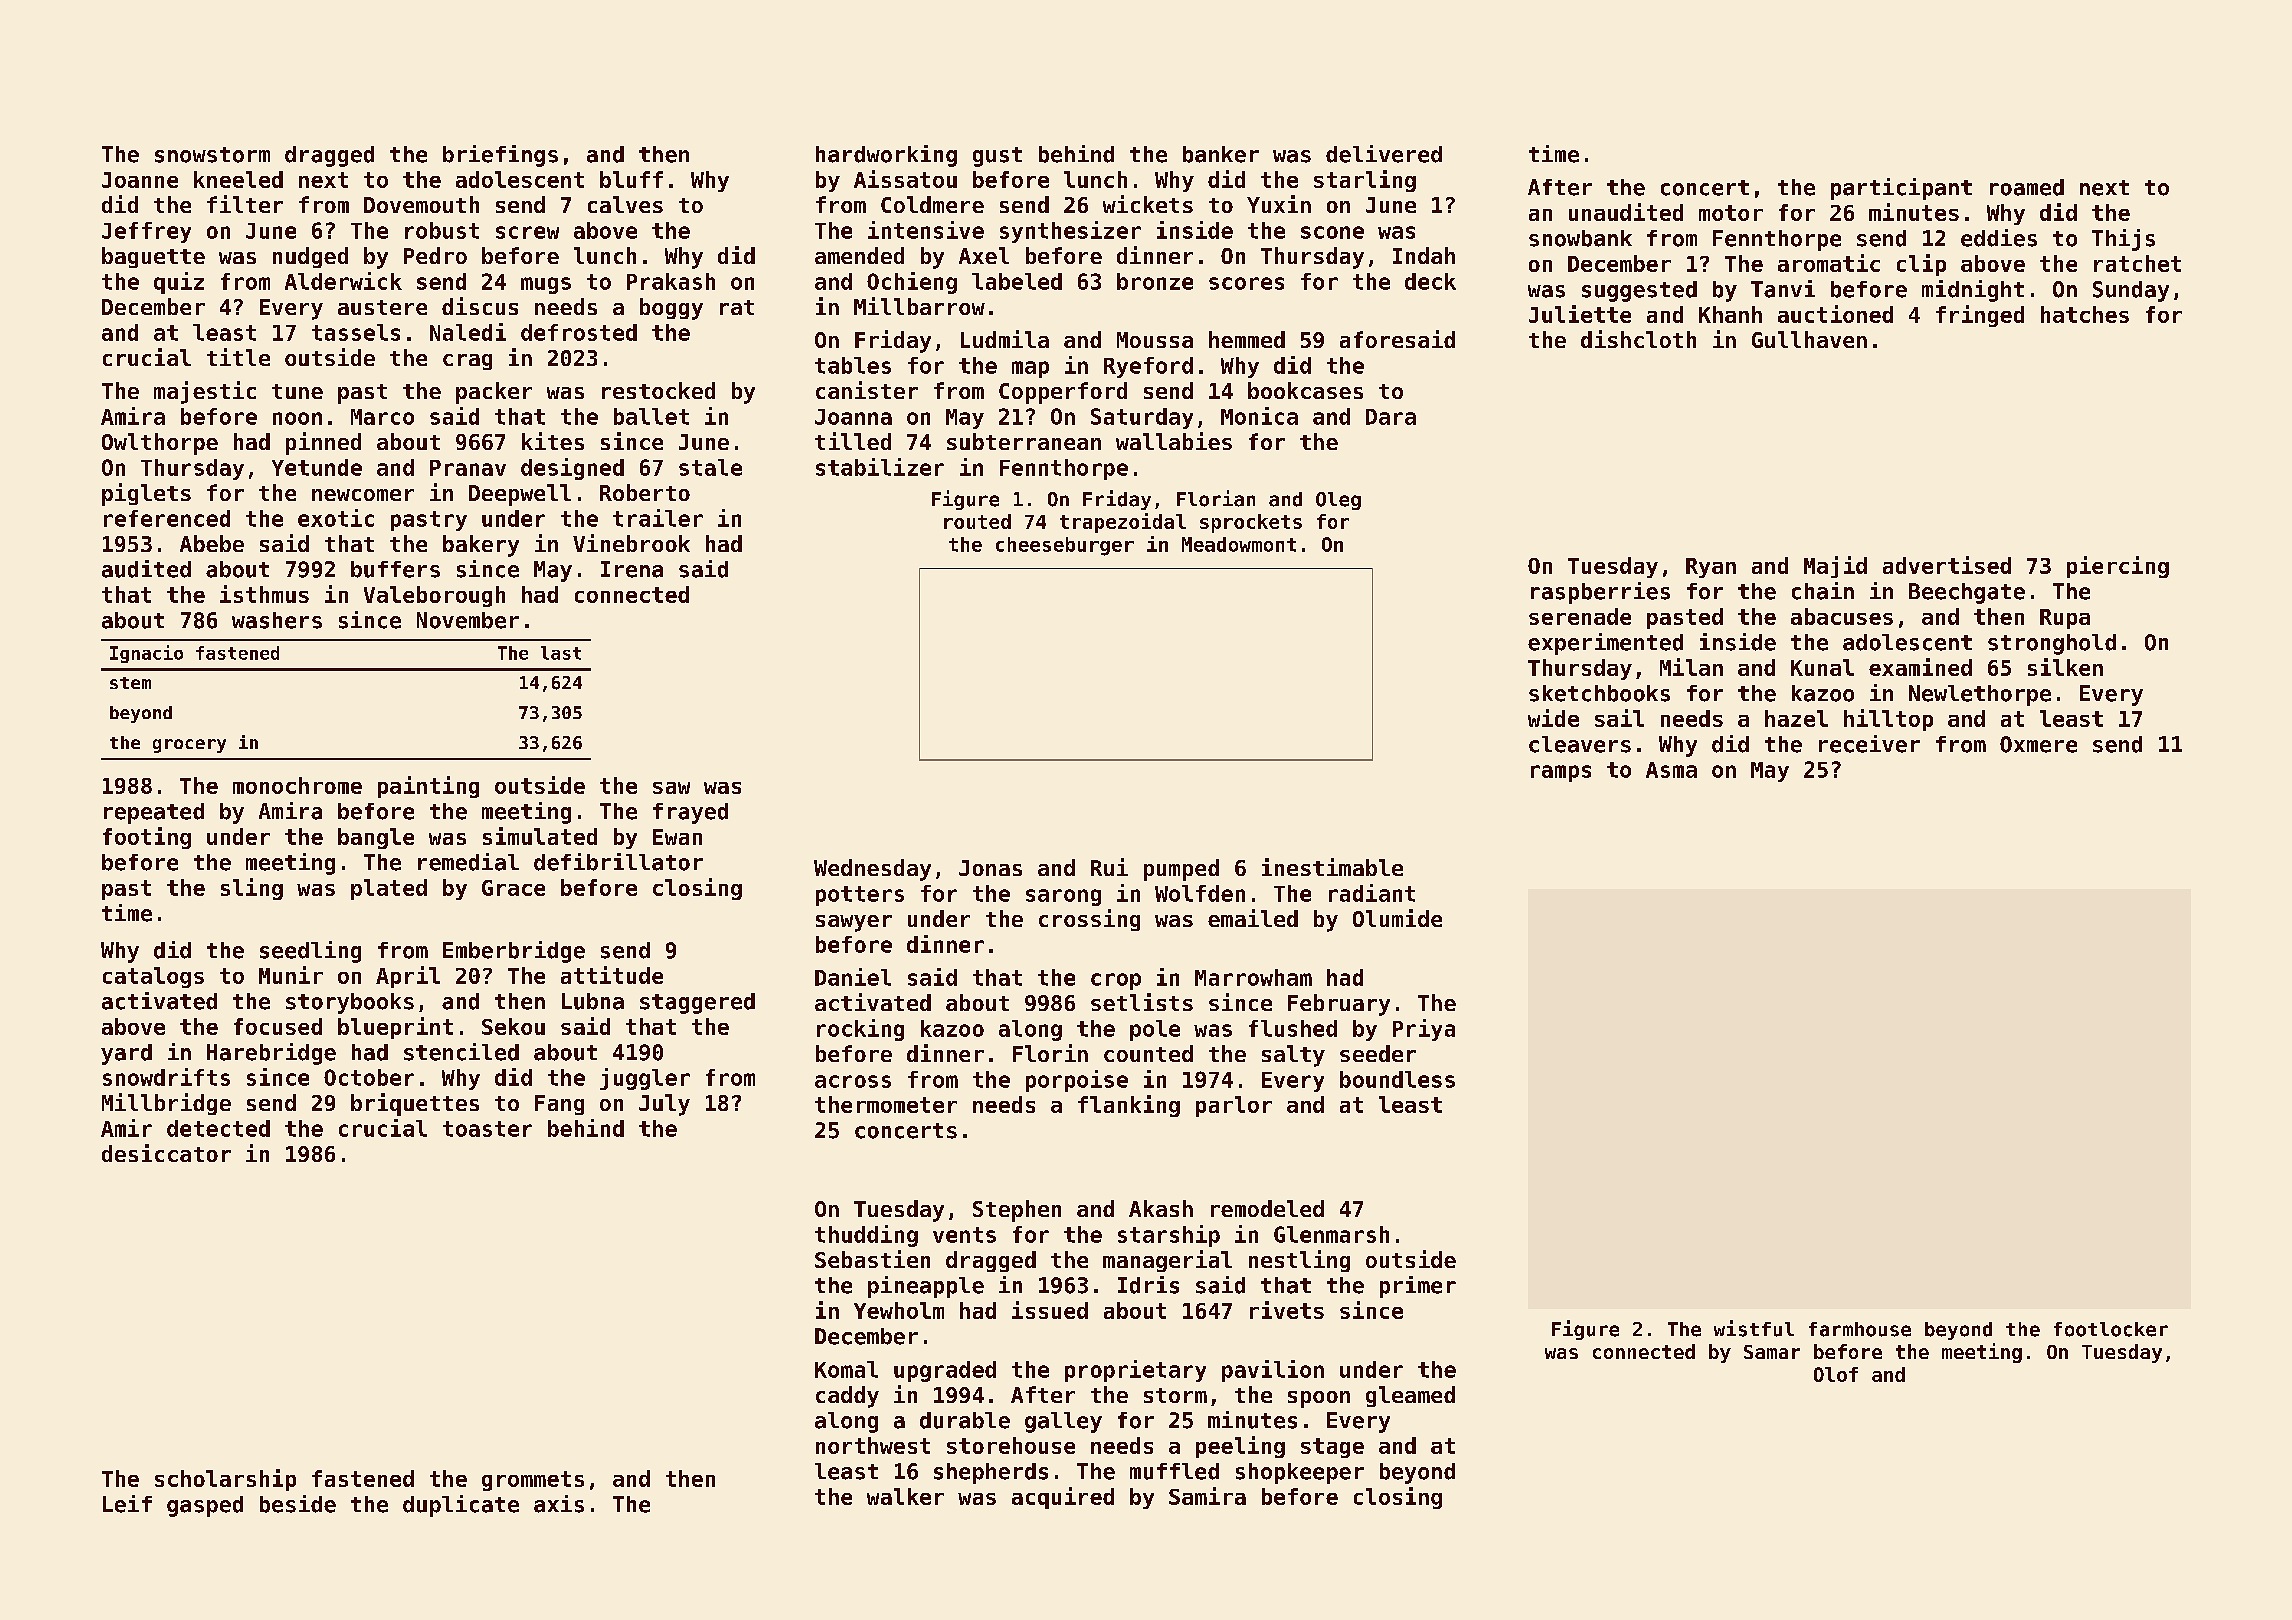 Image resolution: width=2292 pixels, height=1620 pixels. I want to click on washers, so click(277, 620).
